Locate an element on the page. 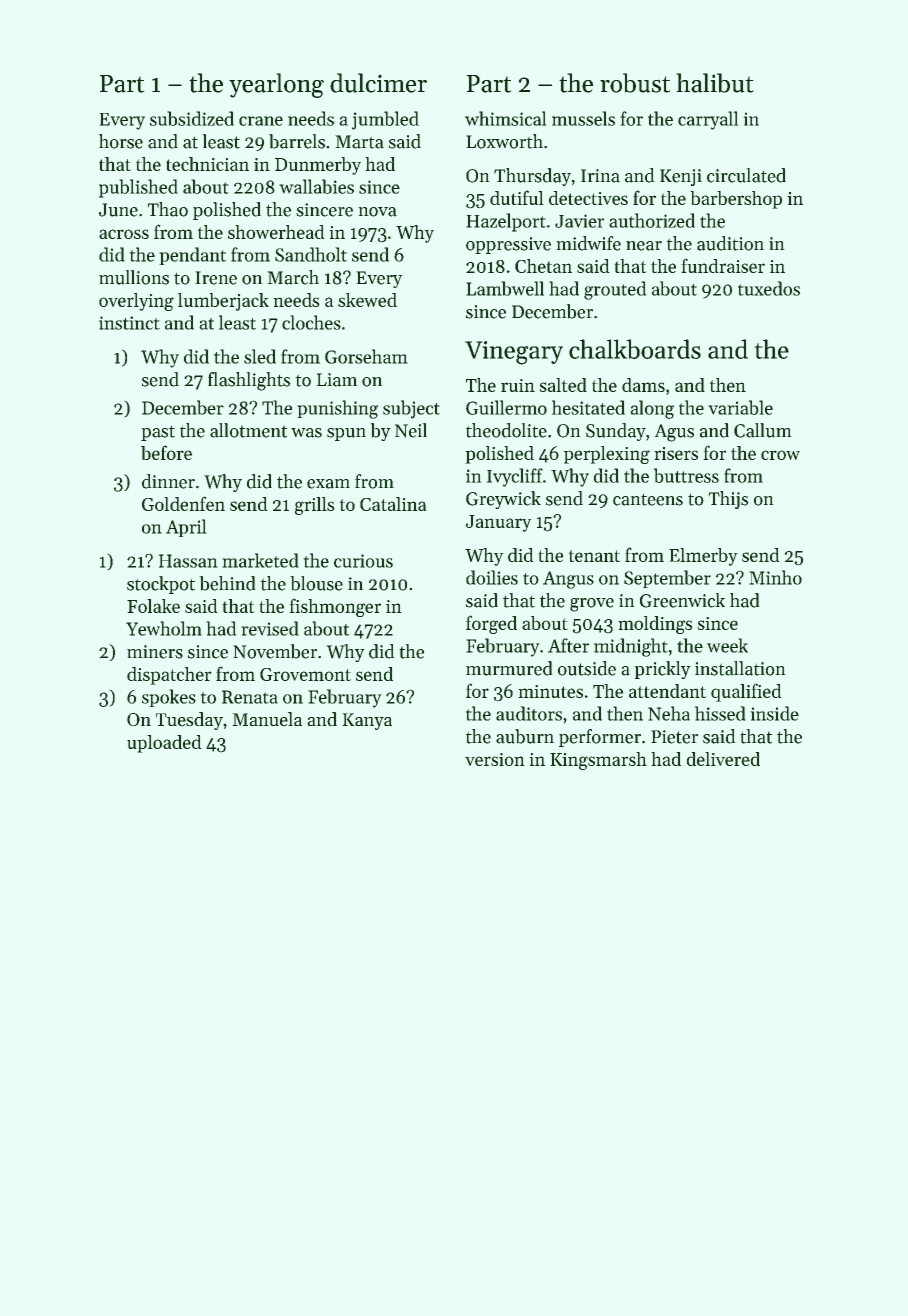 The image size is (908, 1316). version is located at coordinates (494, 759).
